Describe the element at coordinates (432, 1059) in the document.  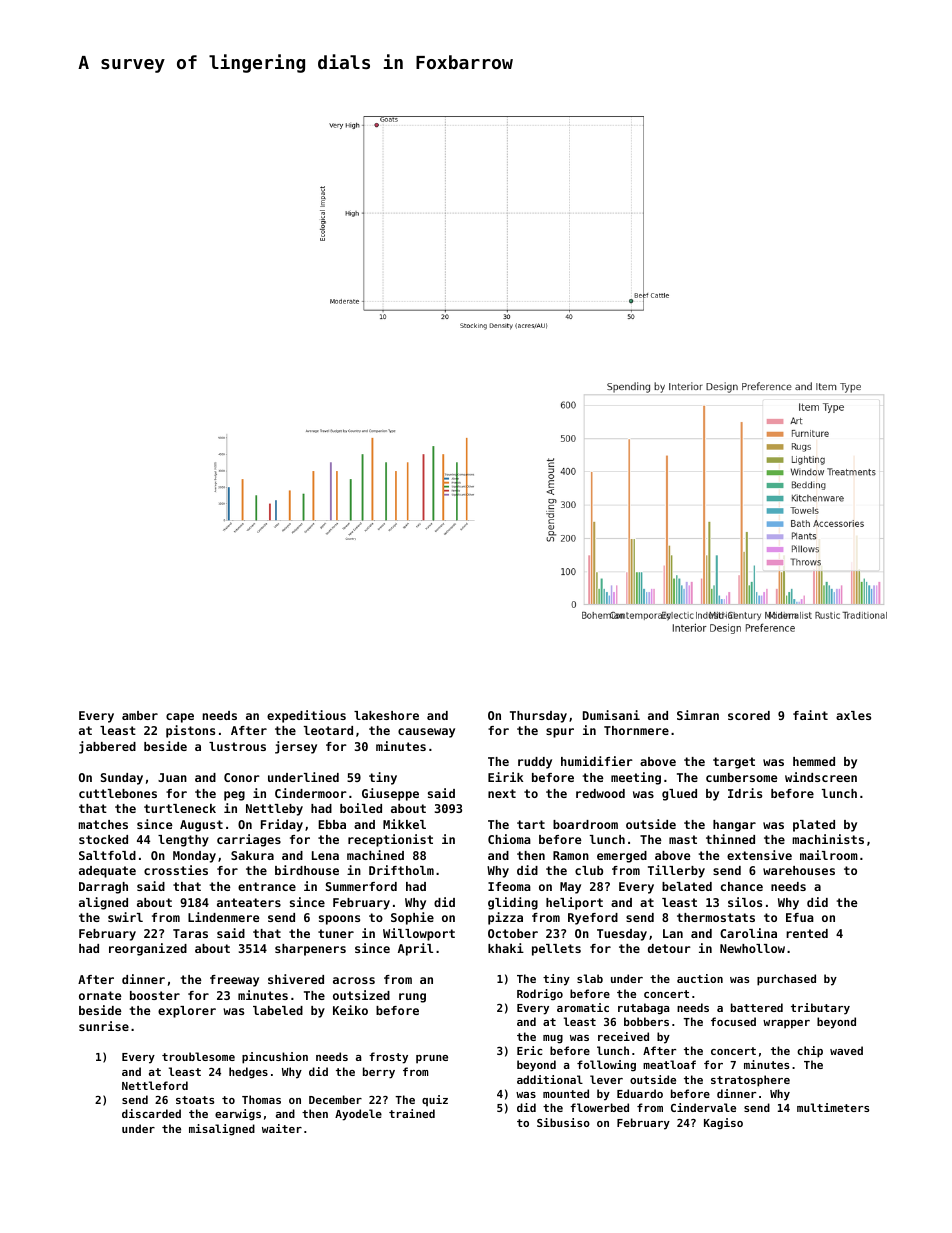
I see `prune` at that location.
